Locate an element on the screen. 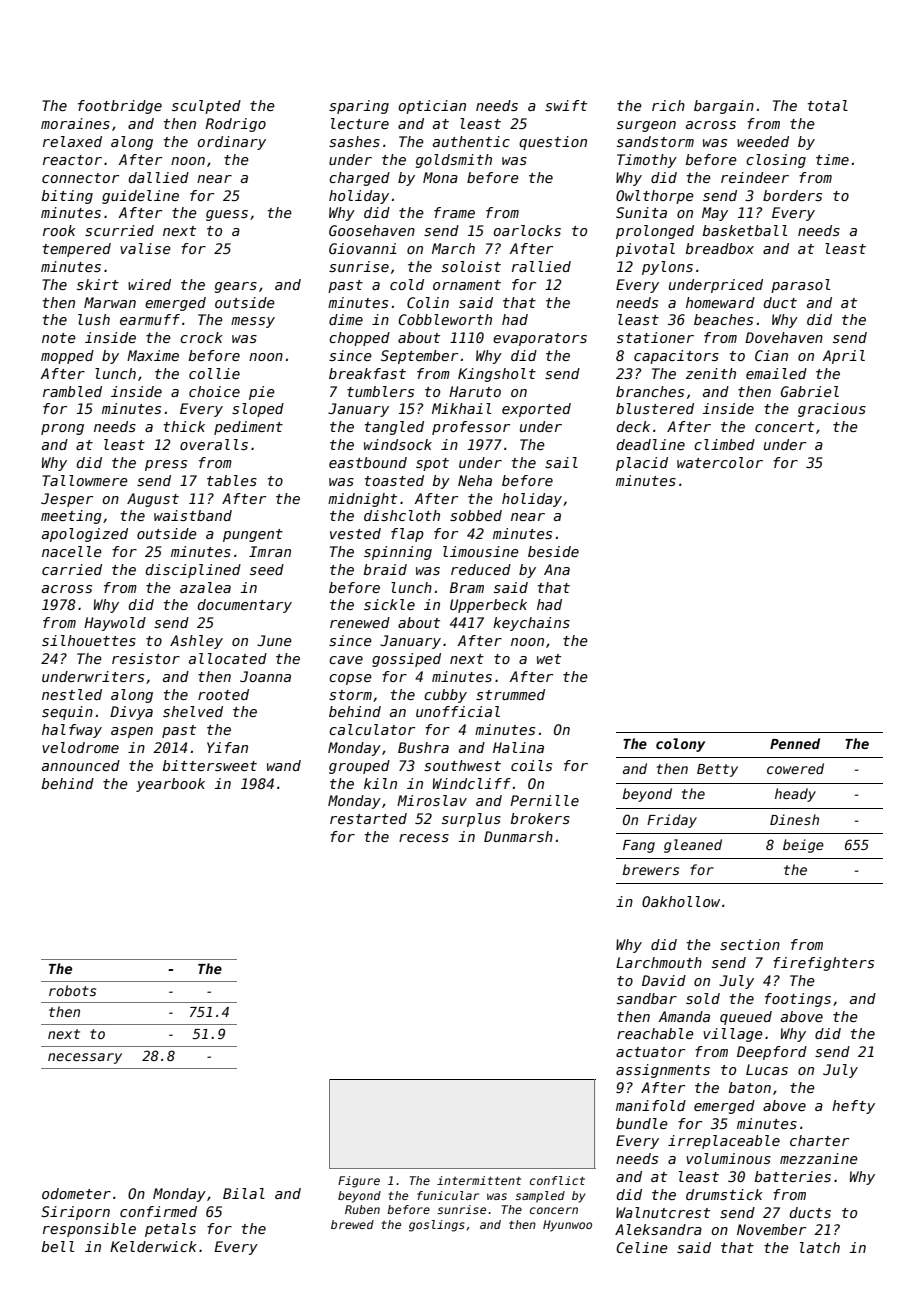 Image resolution: width=924 pixels, height=1308 pixels. necessary is located at coordinates (85, 1058).
